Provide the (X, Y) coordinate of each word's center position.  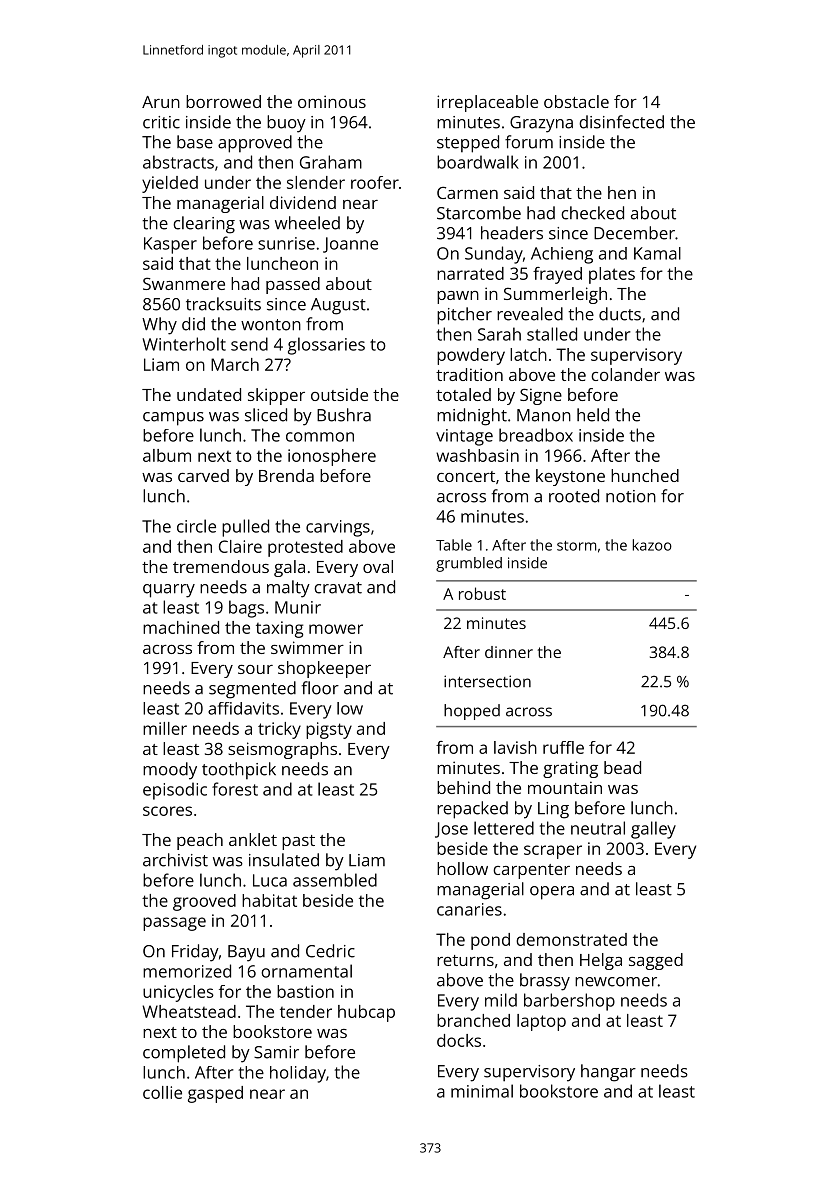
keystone (570, 477)
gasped (215, 1094)
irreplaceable (487, 103)
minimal (482, 1091)
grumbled (469, 564)
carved (203, 475)
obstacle (576, 101)
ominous (332, 101)
